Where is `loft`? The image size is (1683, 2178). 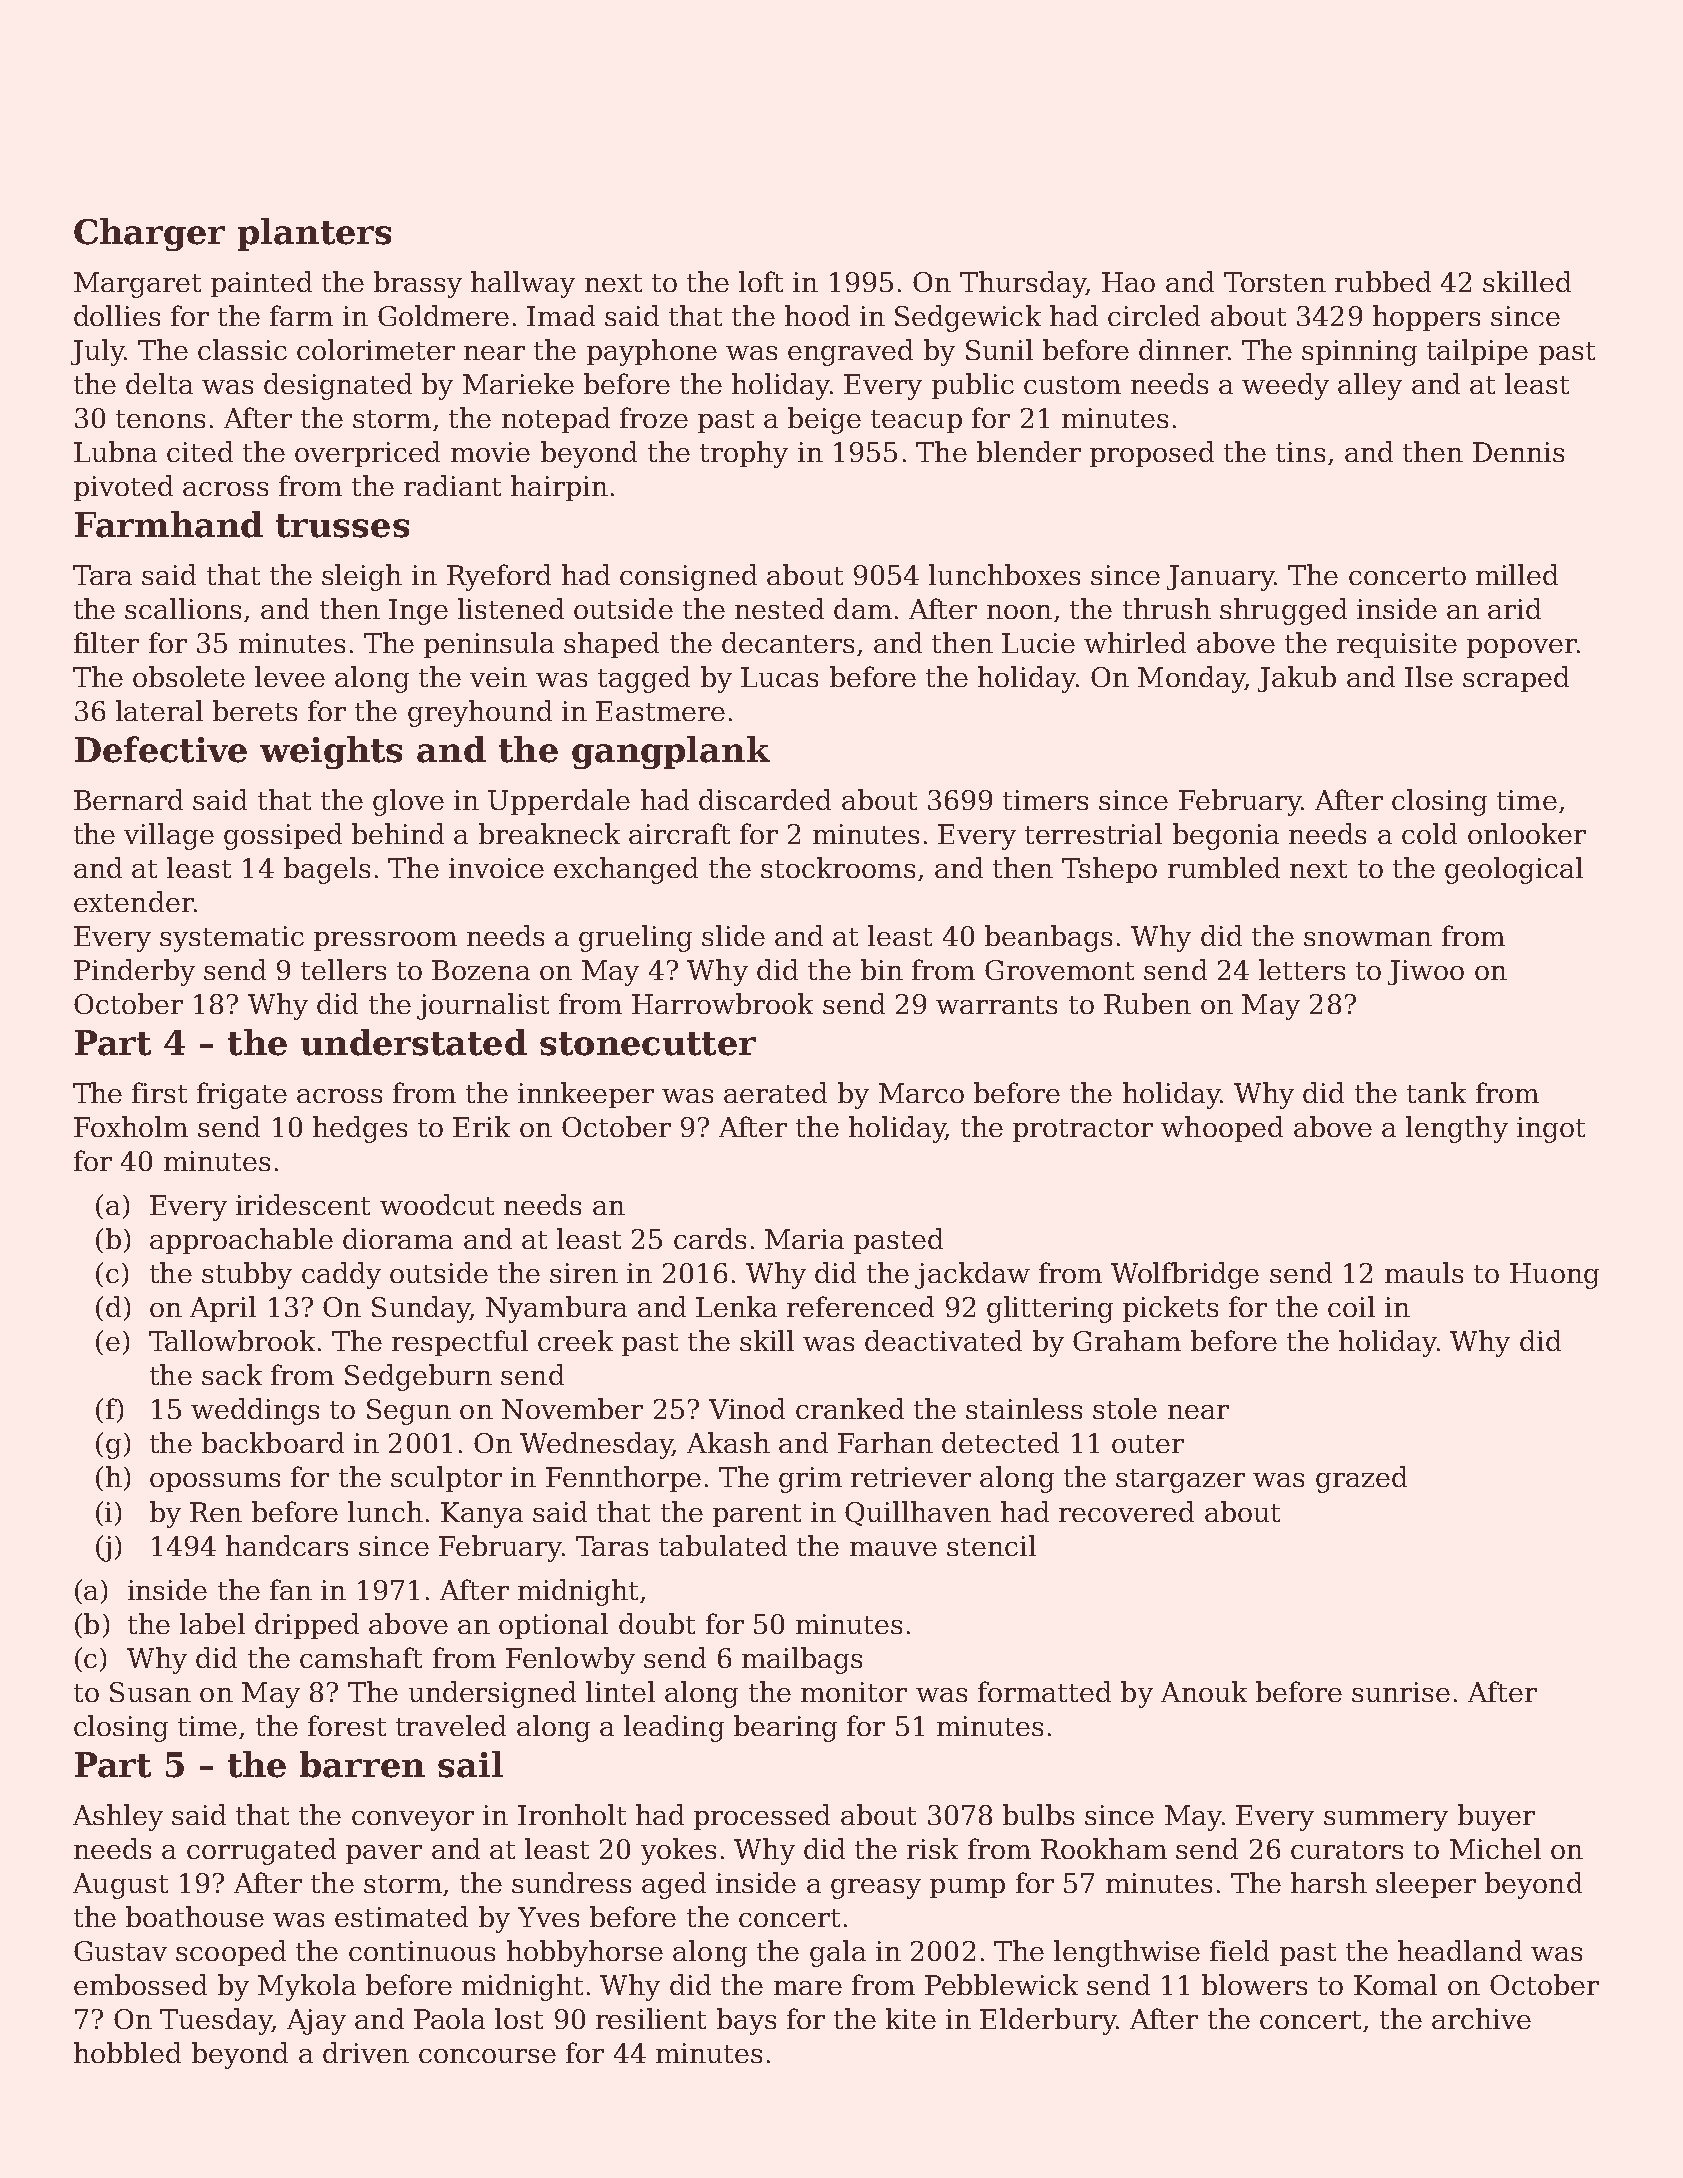 loft is located at coordinates (761, 281).
